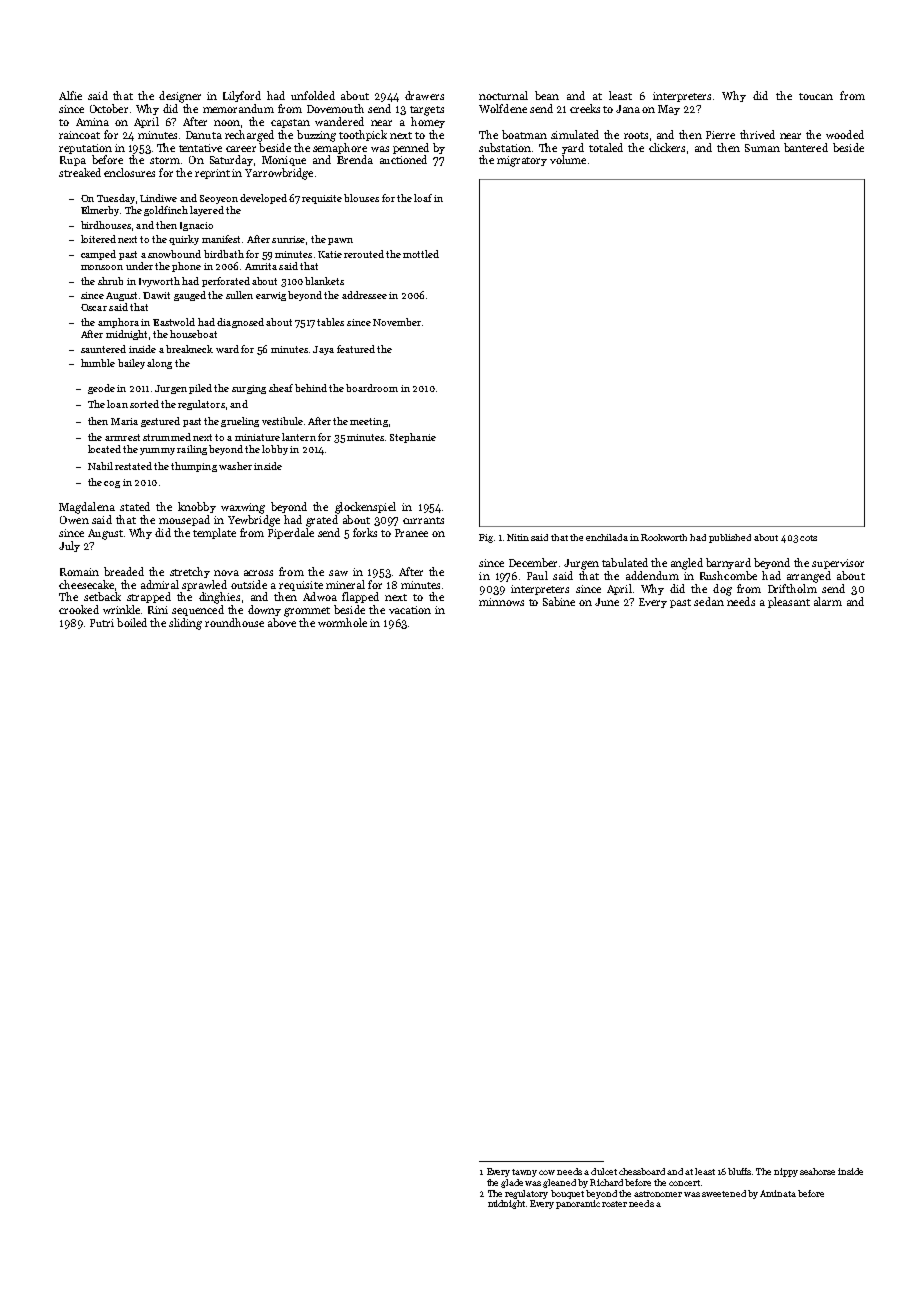 This page has width=924, height=1308. What do you see at coordinates (243, 508) in the page?
I see `waxwing` at bounding box center [243, 508].
